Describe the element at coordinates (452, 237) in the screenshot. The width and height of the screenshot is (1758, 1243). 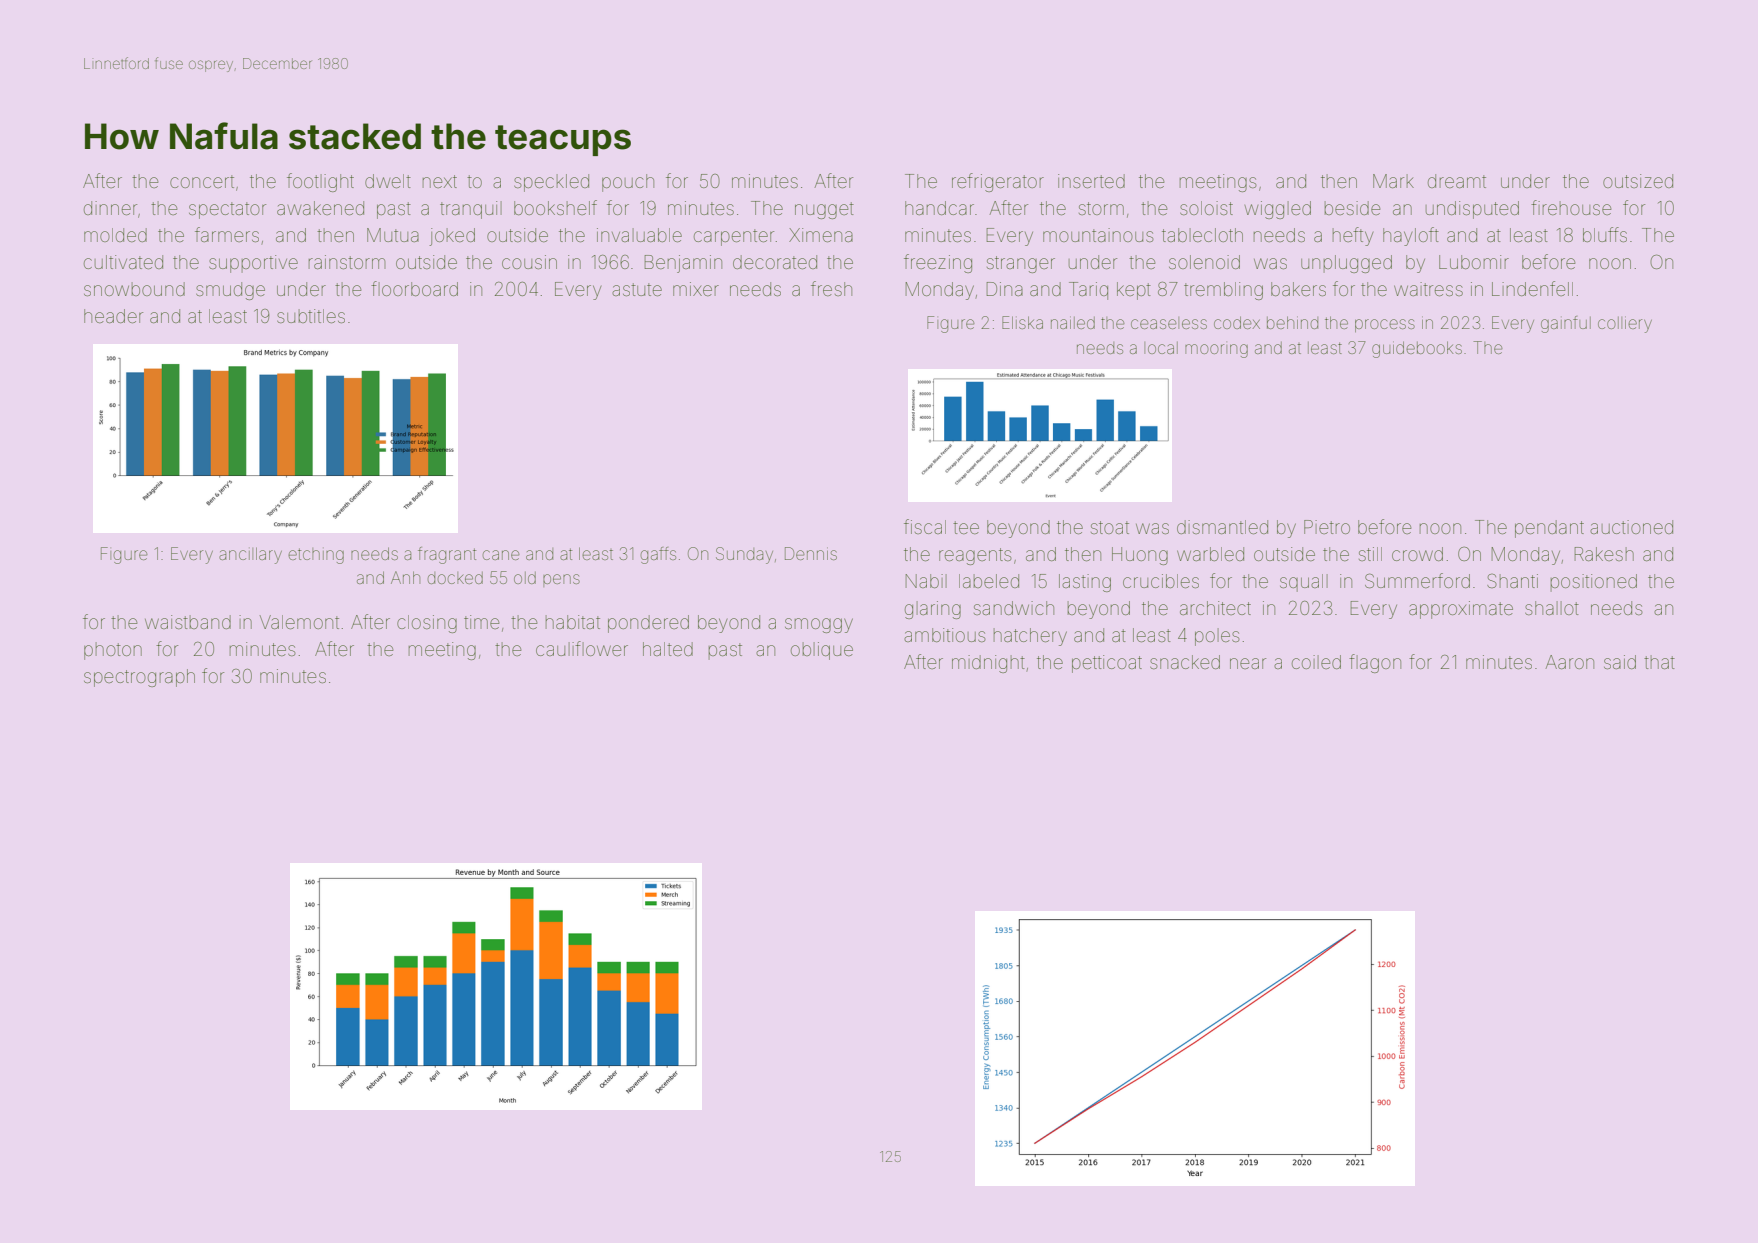
I see `joked` at that location.
